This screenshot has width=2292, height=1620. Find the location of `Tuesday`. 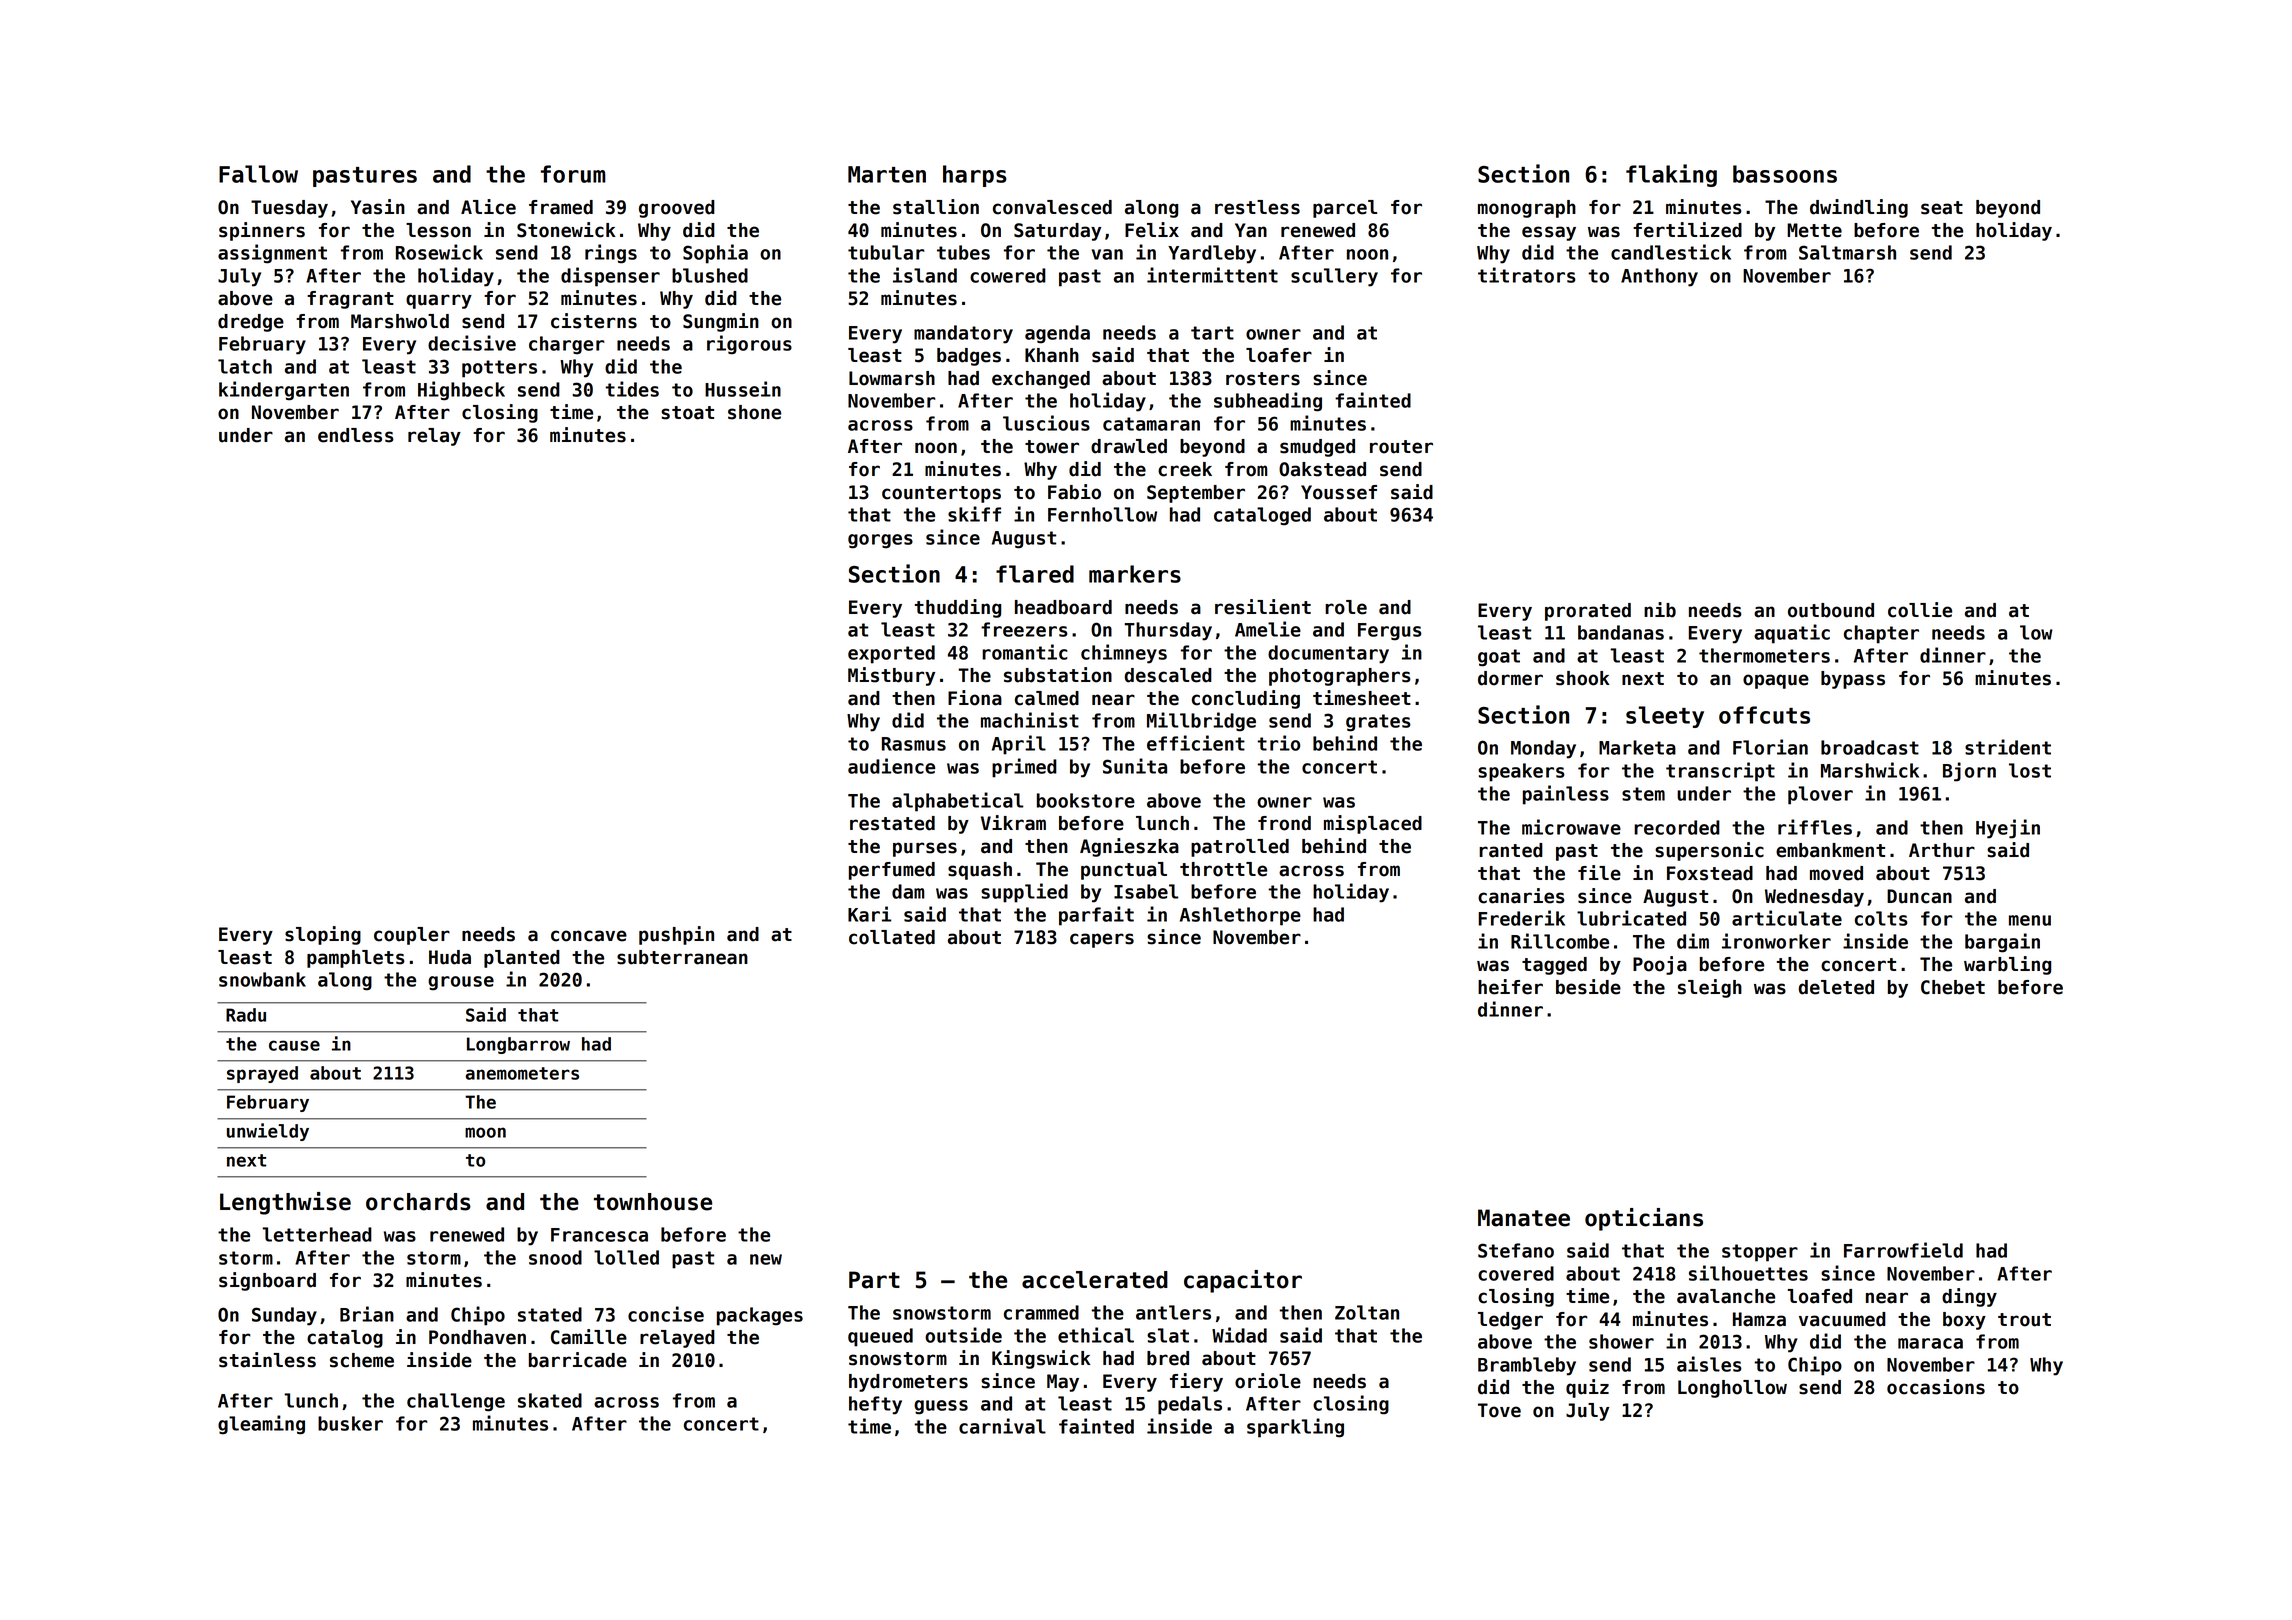

Tuesday is located at coordinates (289, 209).
